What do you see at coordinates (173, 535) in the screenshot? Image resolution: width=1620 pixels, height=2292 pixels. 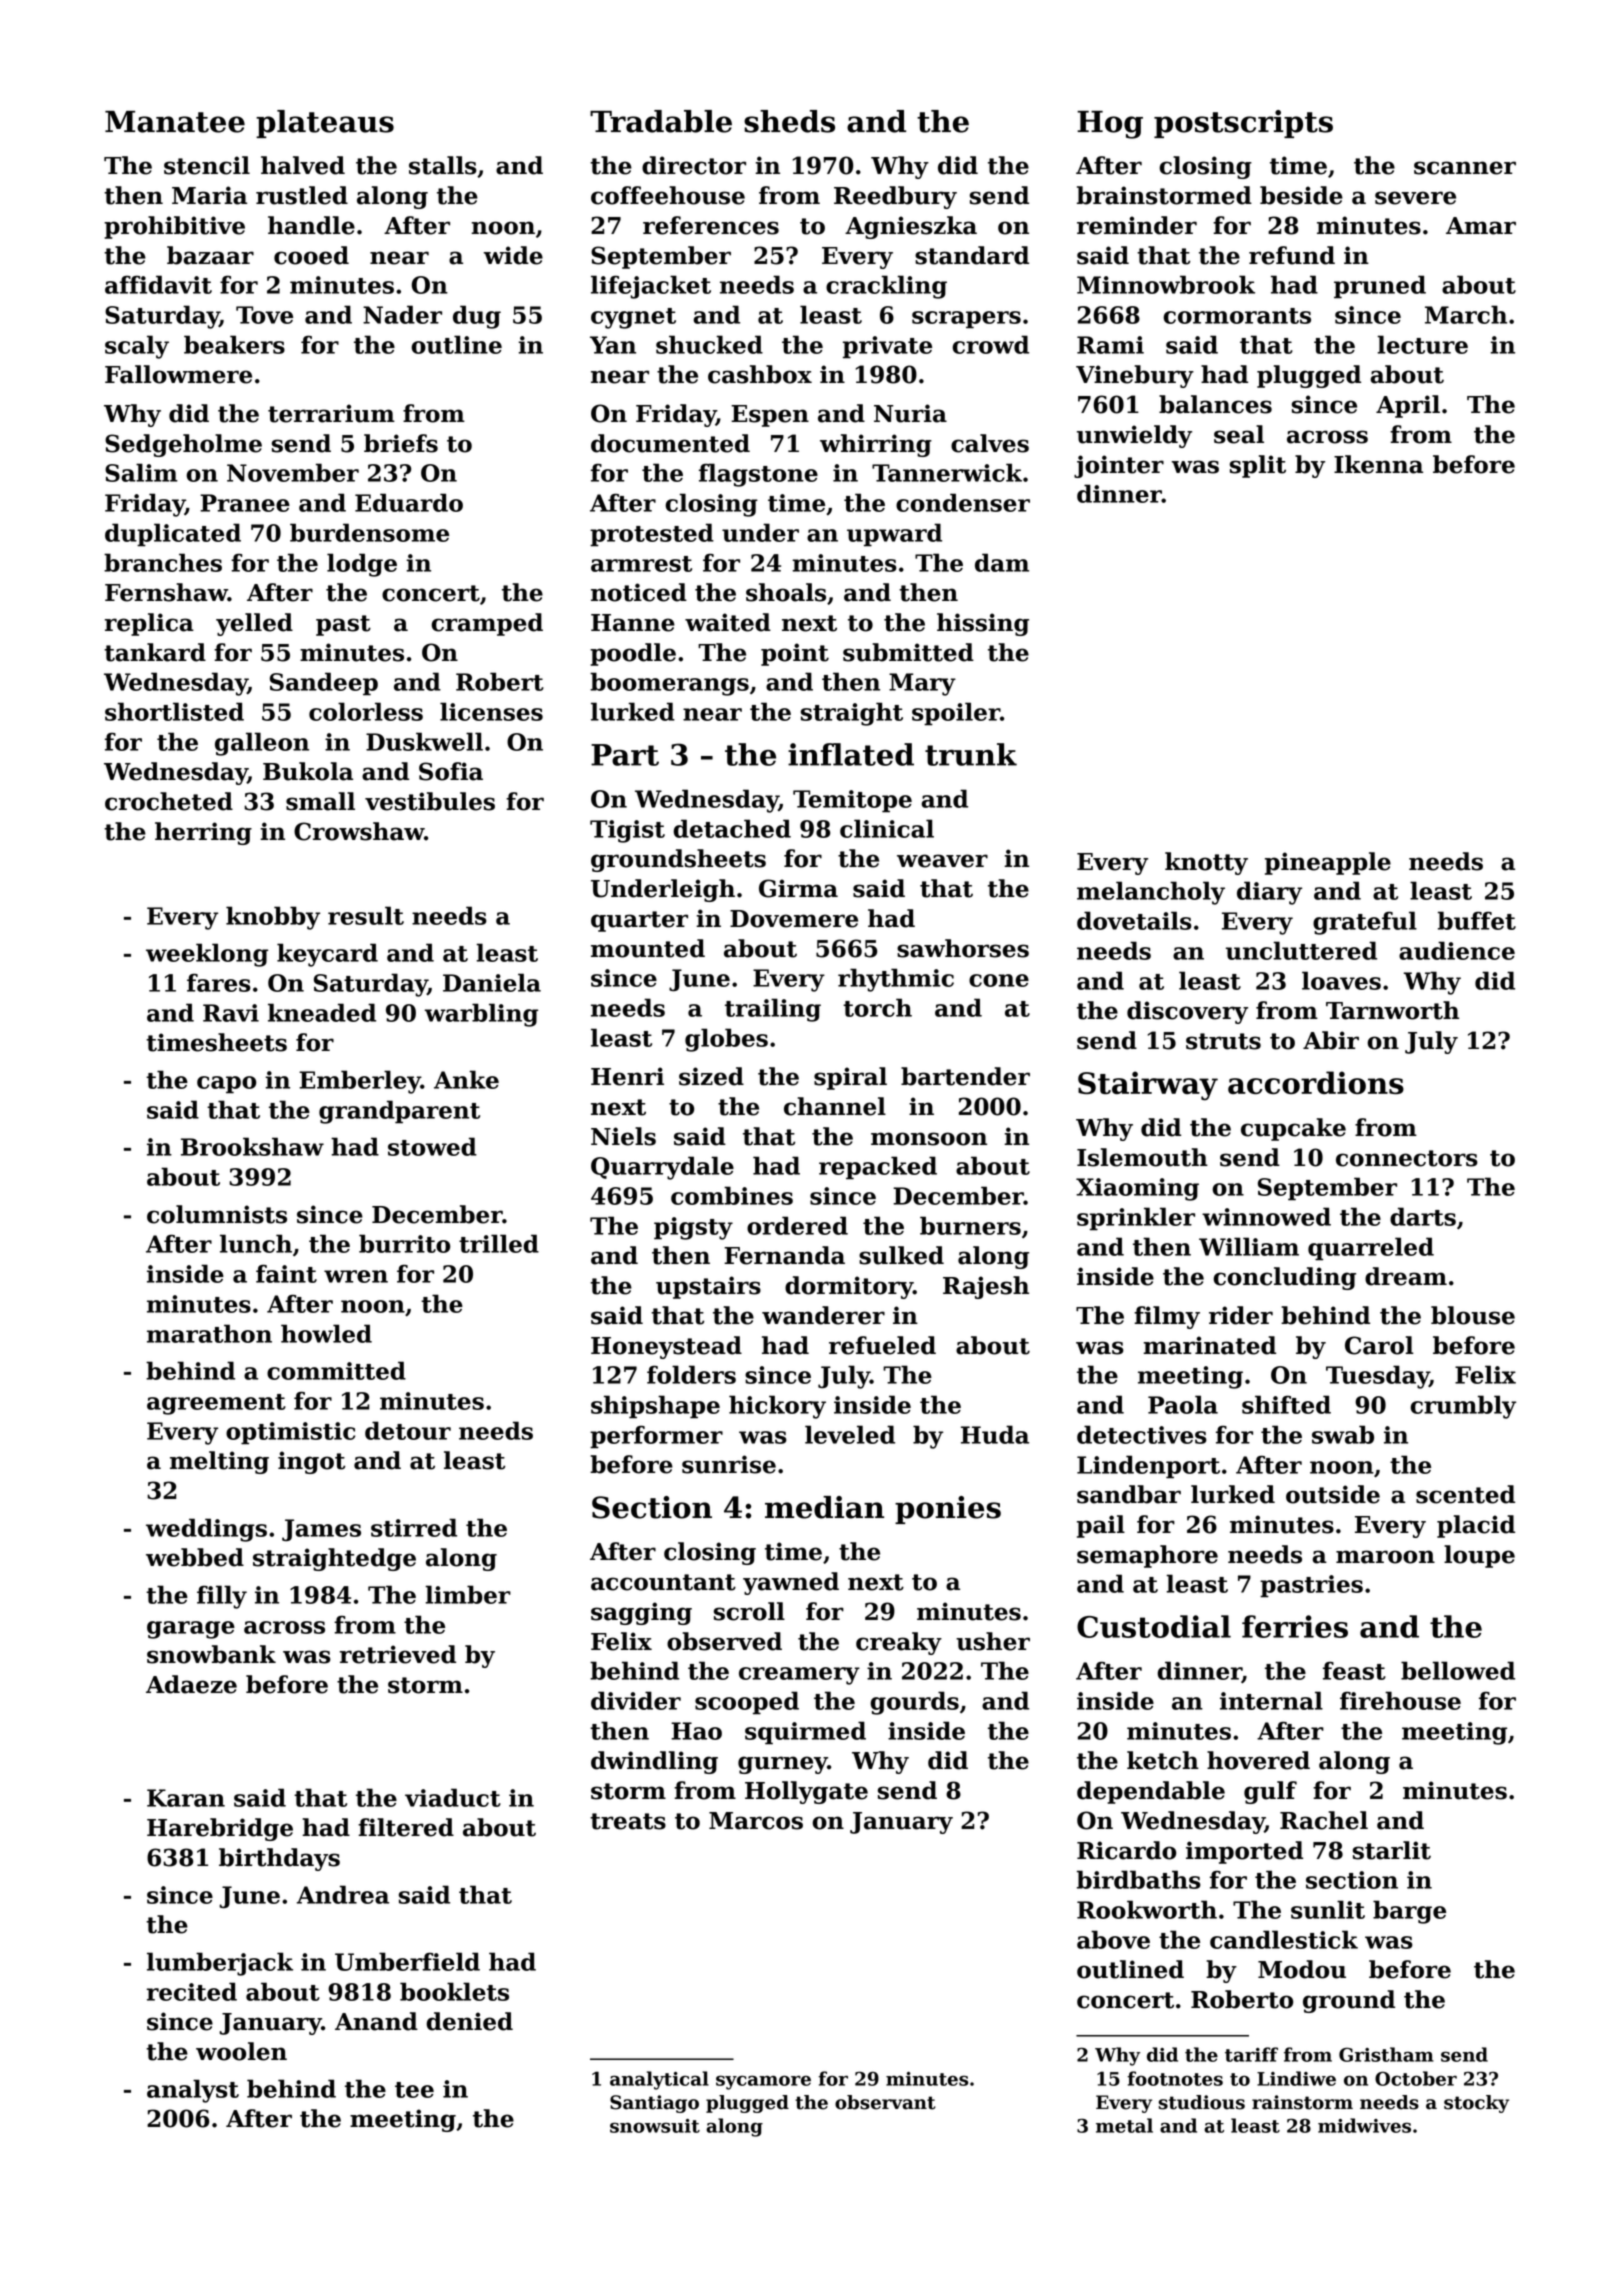 I see `duplicated` at bounding box center [173, 535].
